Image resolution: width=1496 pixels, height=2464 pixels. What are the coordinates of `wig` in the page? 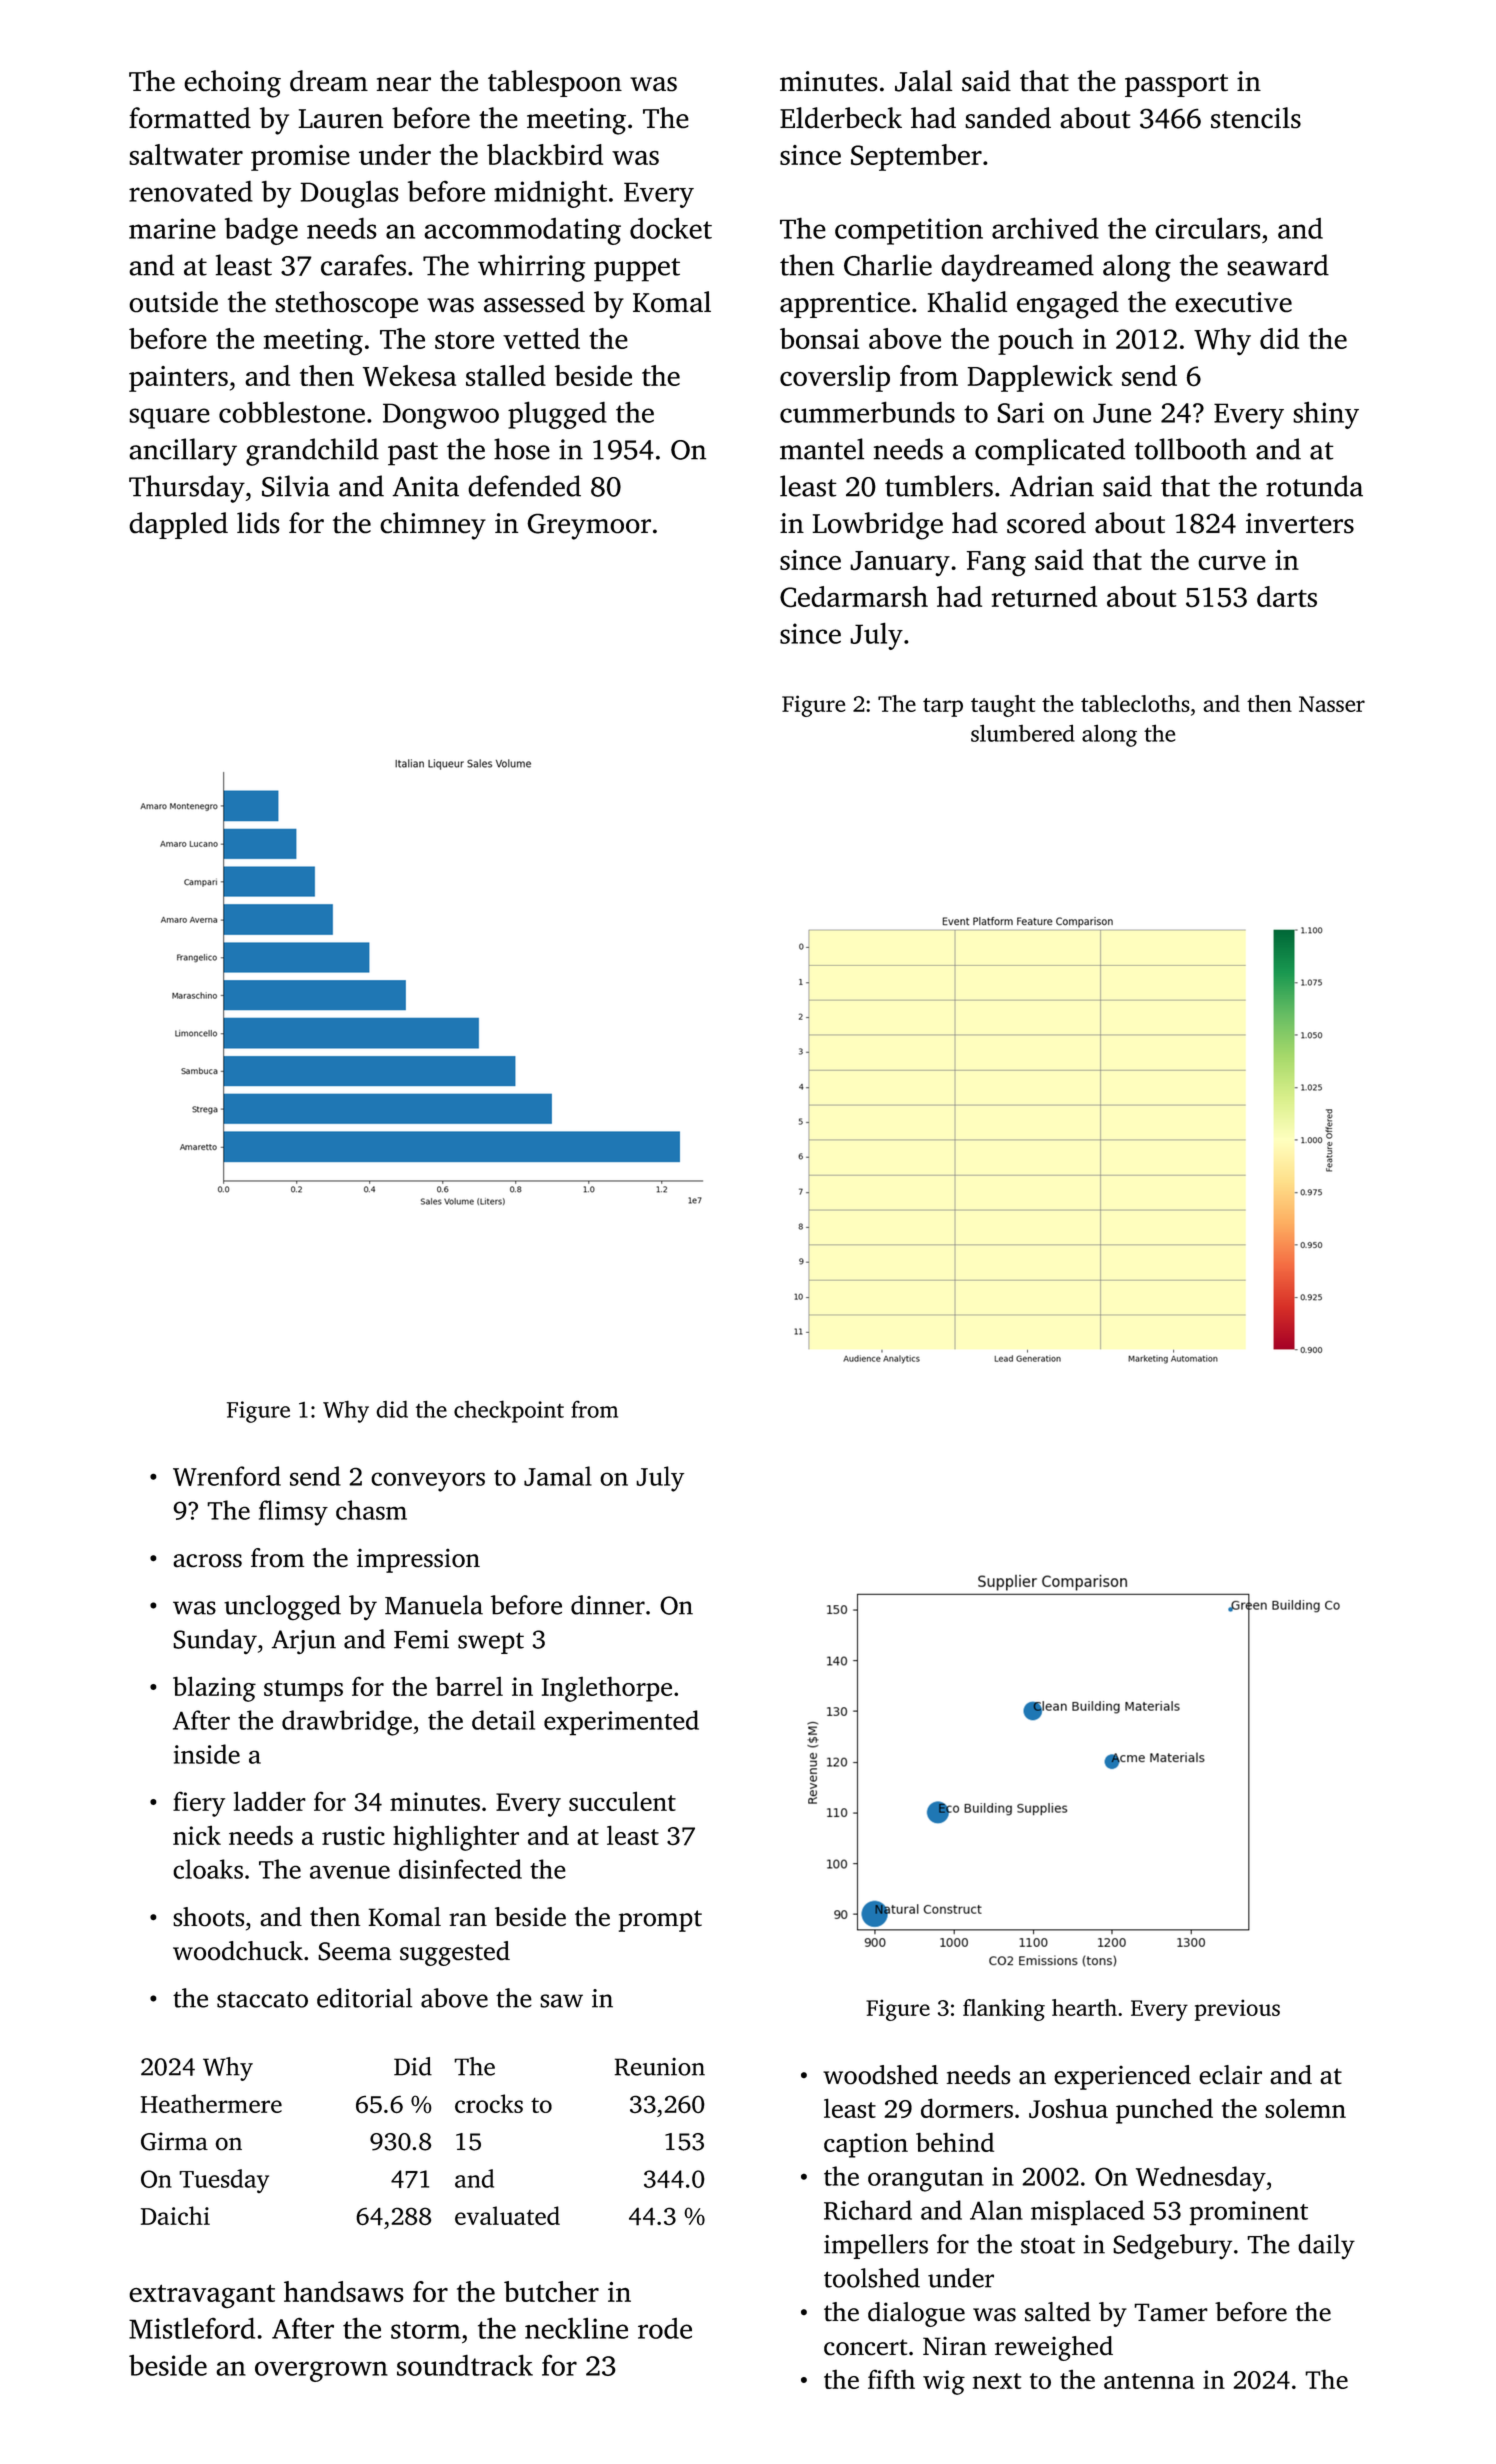 It's located at (944, 2382).
